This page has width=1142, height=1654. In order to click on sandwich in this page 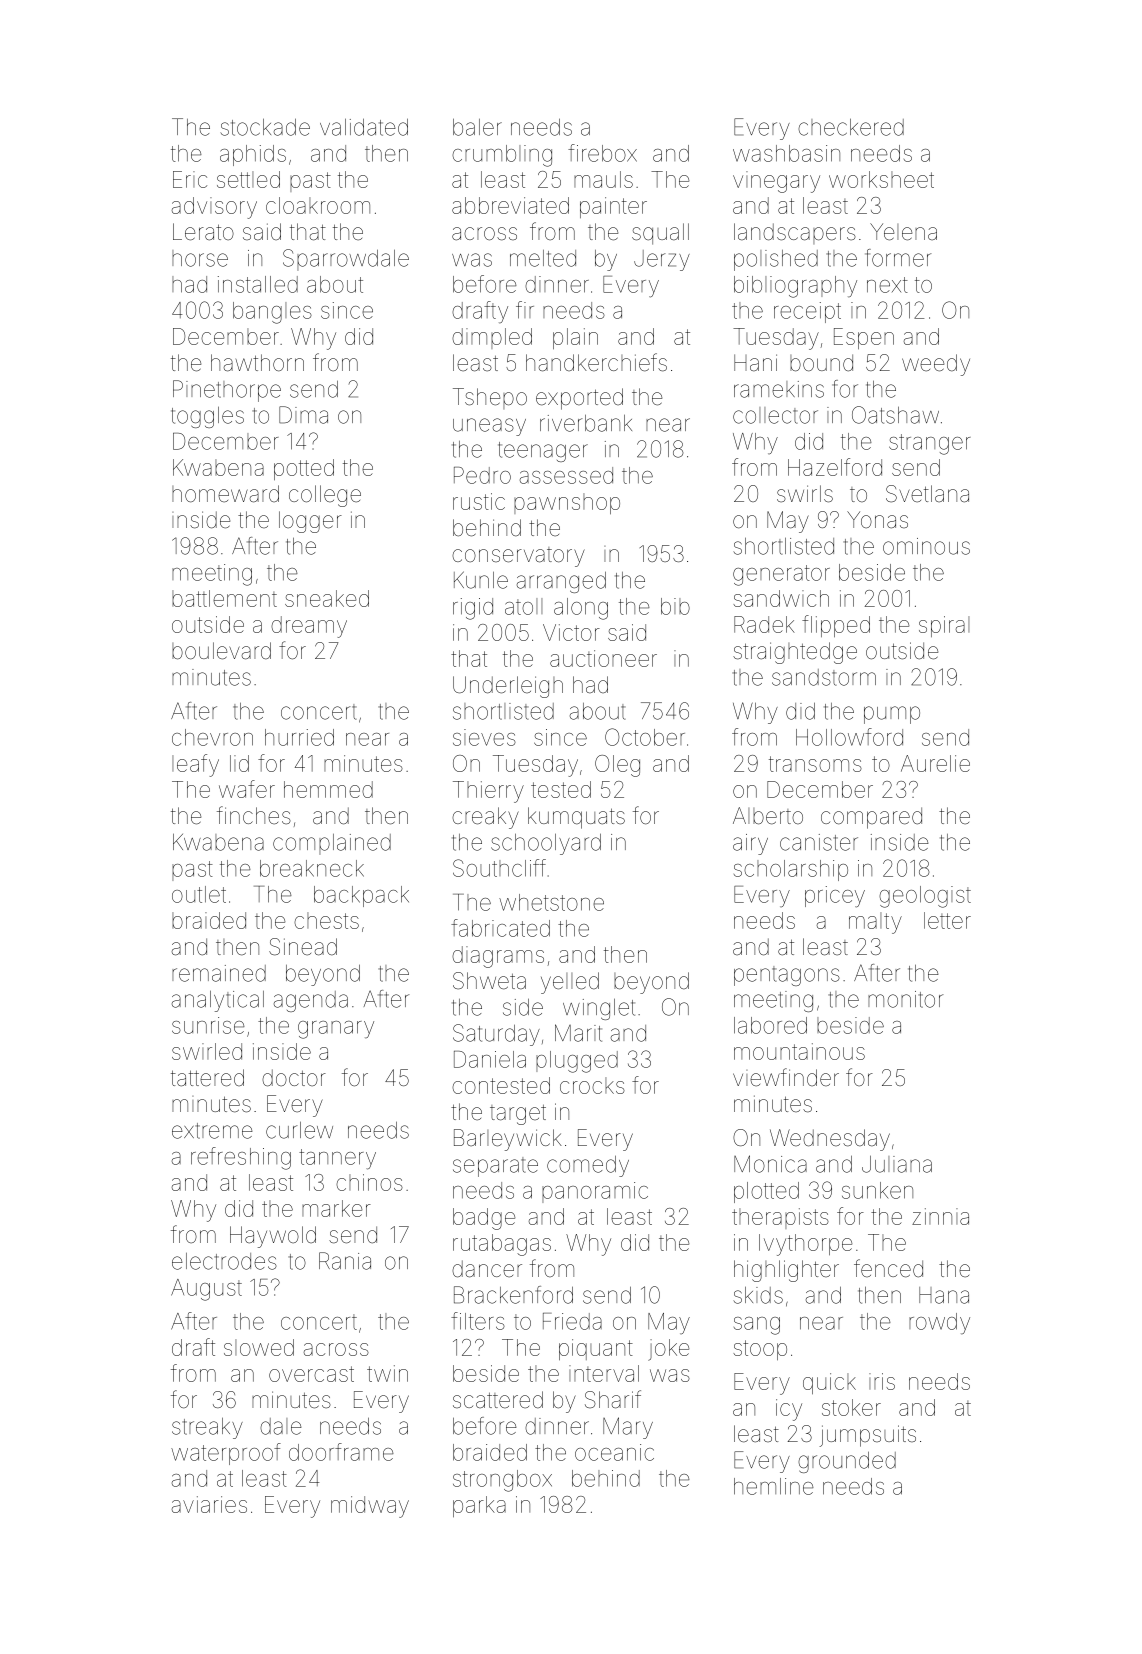, I will do `click(781, 598)`.
